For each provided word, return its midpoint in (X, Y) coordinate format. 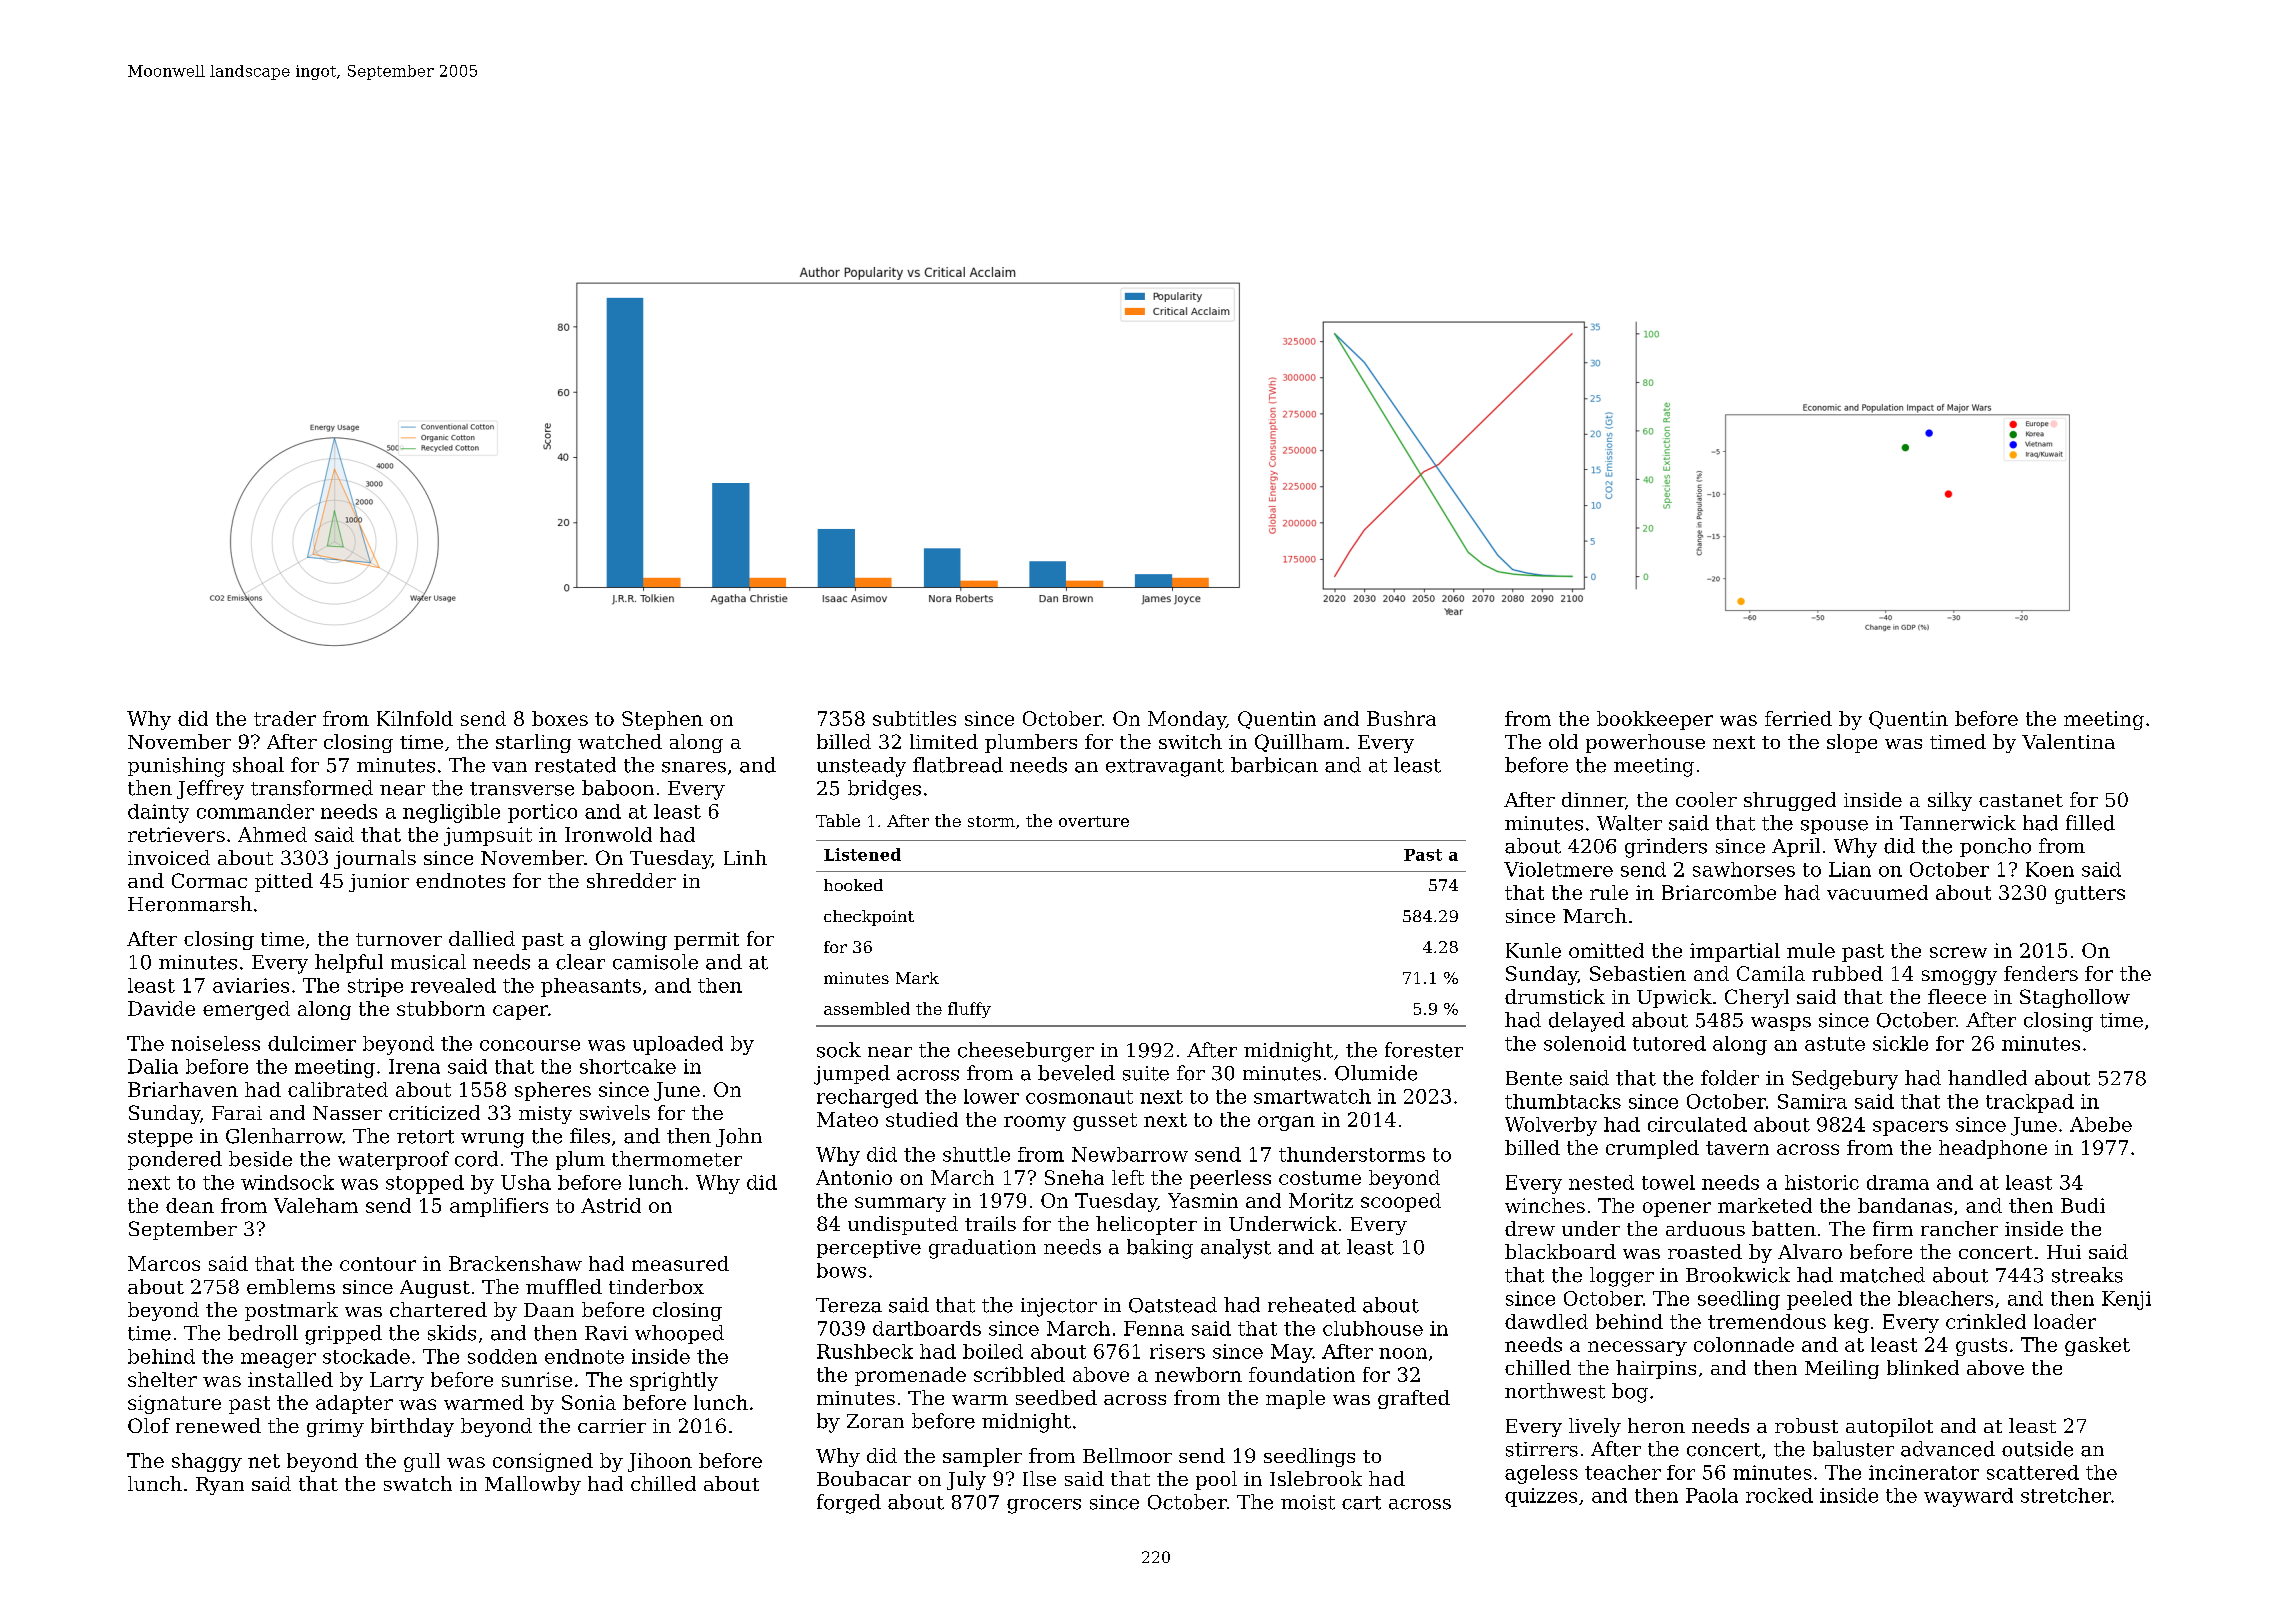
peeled (1819, 1300)
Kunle (1533, 950)
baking (1160, 1249)
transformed (312, 788)
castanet (2021, 800)
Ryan (220, 1486)
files (590, 1136)
